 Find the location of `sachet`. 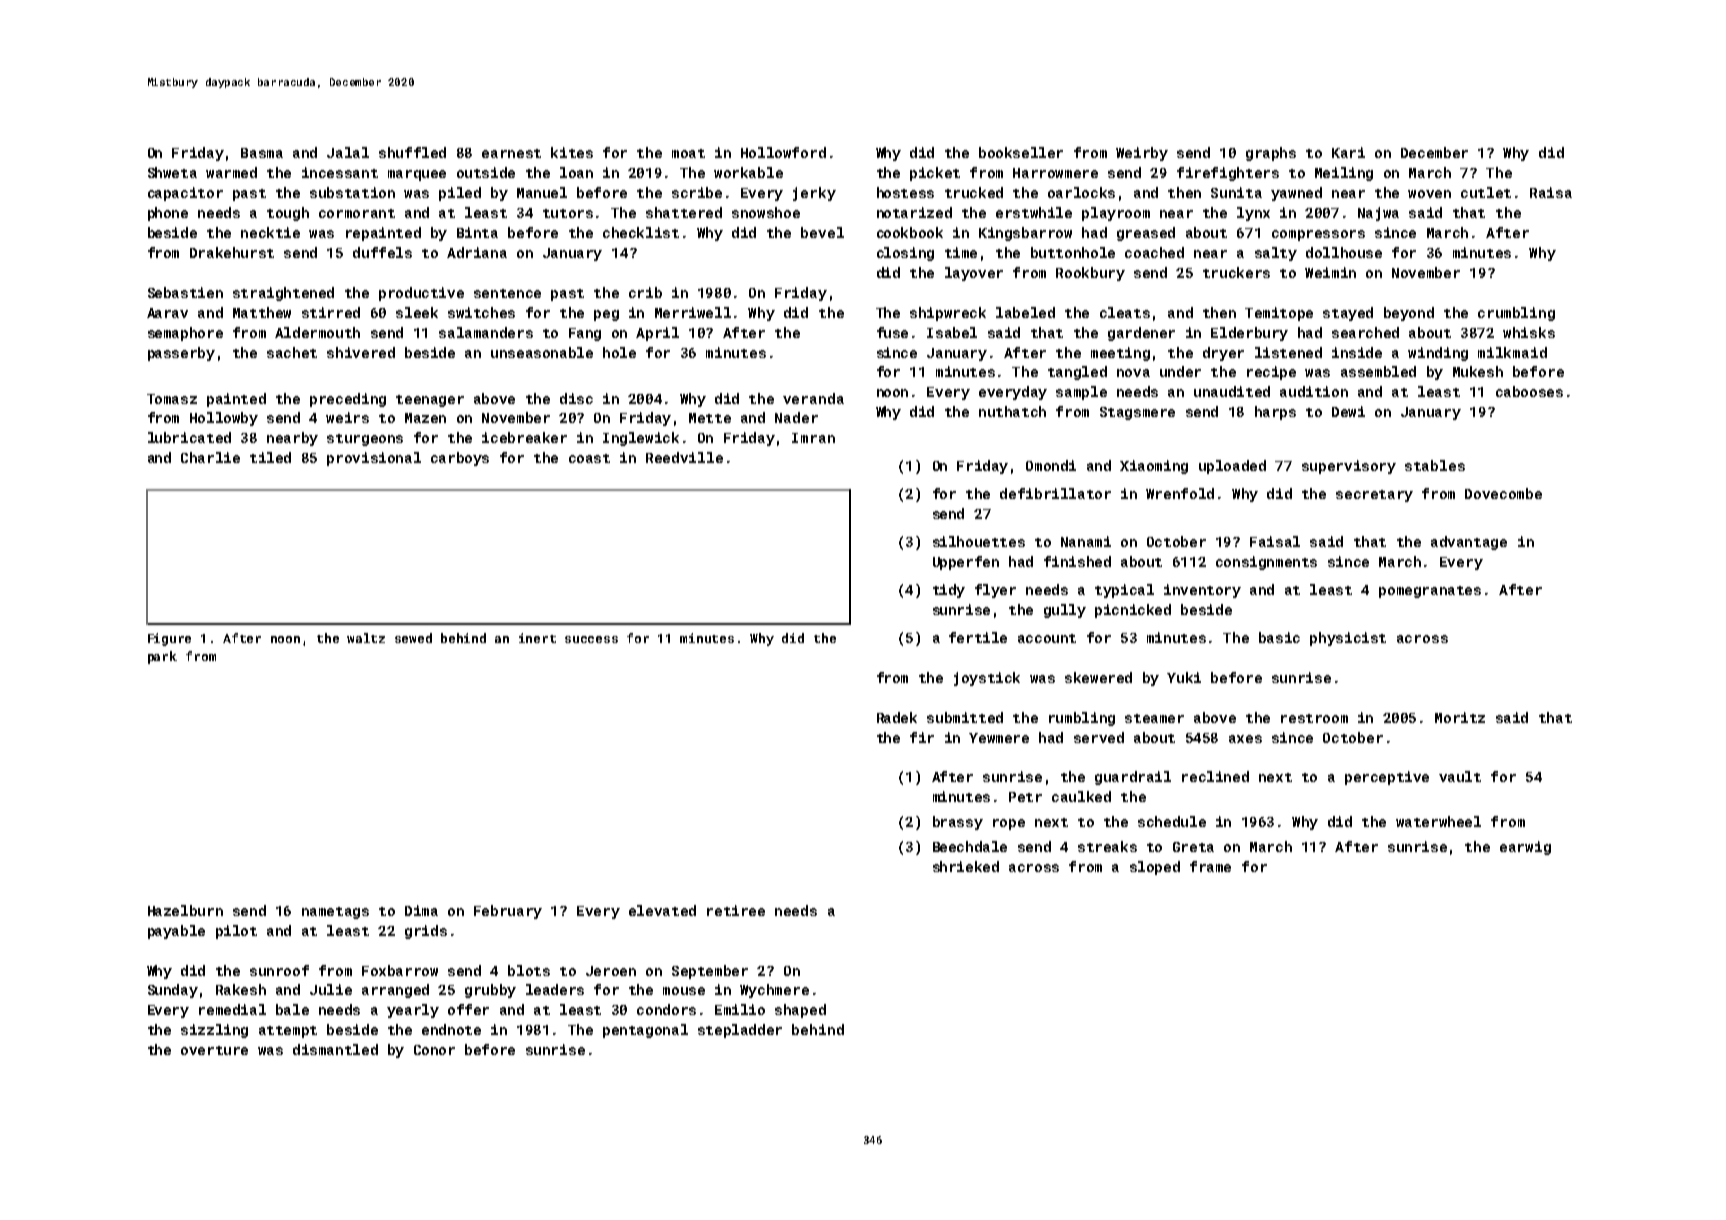

sachet is located at coordinates (292, 352).
